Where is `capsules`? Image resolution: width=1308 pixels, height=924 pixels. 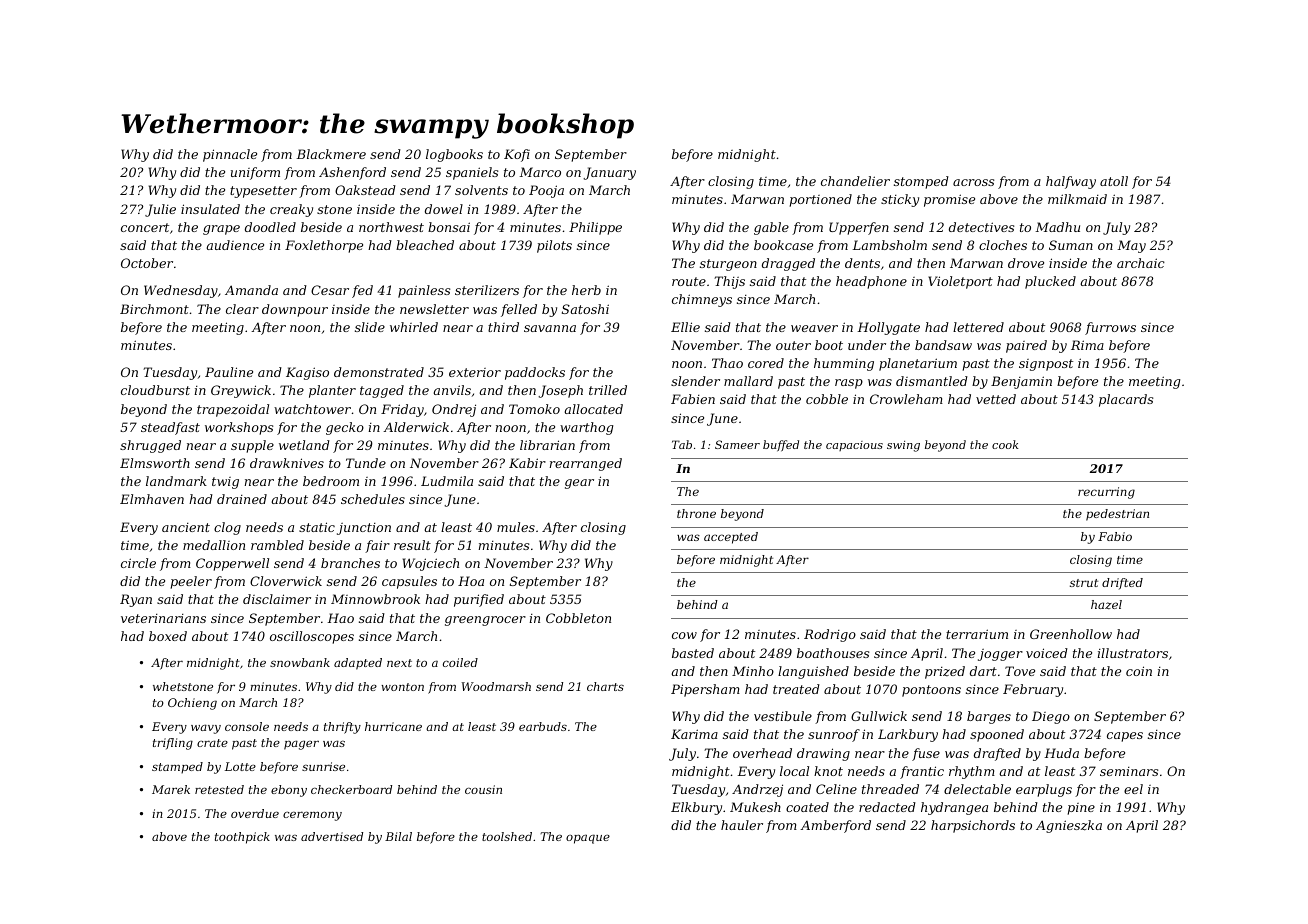
capsules is located at coordinates (409, 582).
